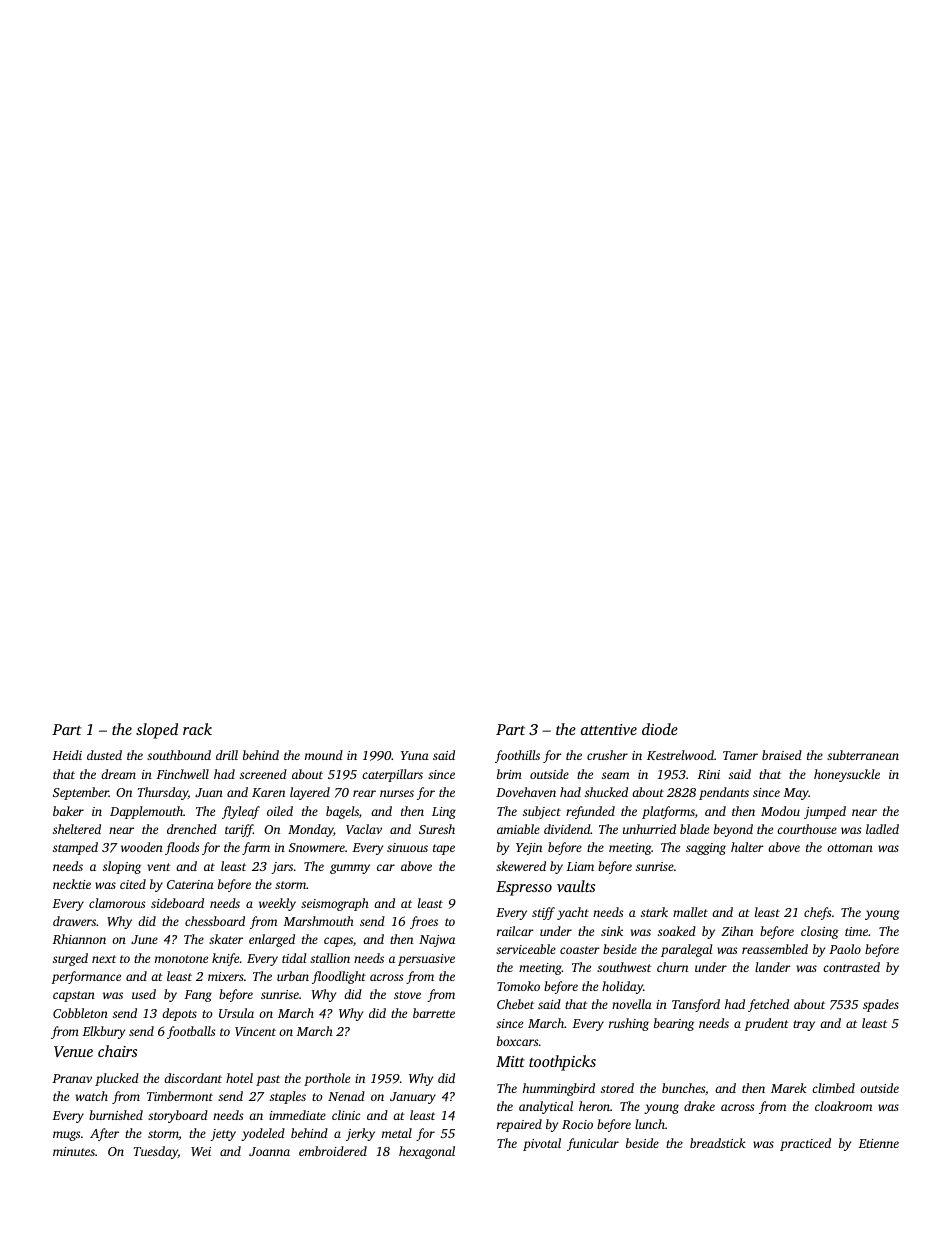 The image size is (952, 1233). I want to click on reassembled, so click(775, 949).
